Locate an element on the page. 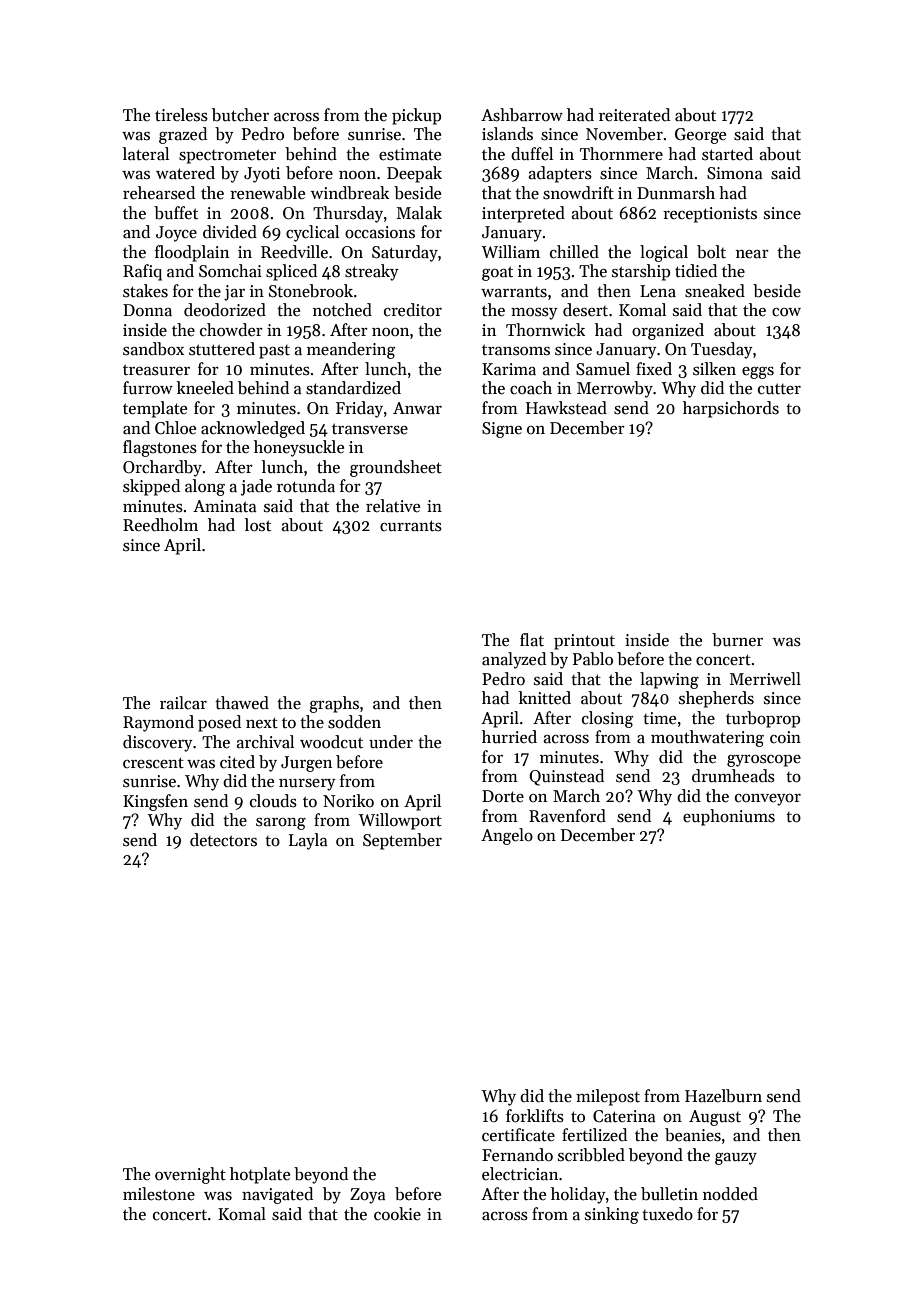 This image has width=924, height=1308. lost is located at coordinates (258, 525).
